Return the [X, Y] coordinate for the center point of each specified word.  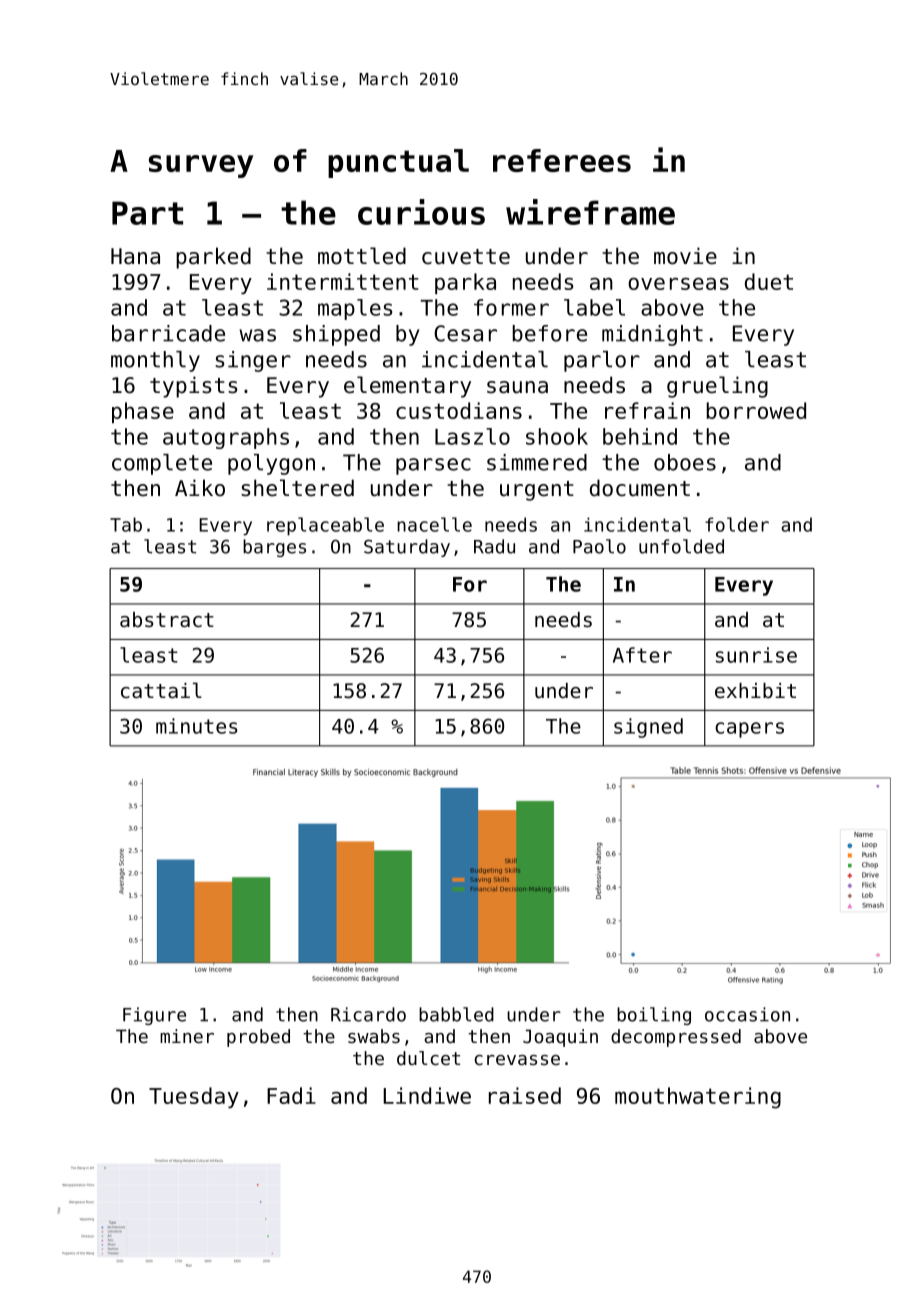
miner [187, 1036]
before [550, 333]
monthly [155, 361]
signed [648, 728]
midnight [652, 335]
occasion [747, 1014]
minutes [197, 726]
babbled [456, 1014]
